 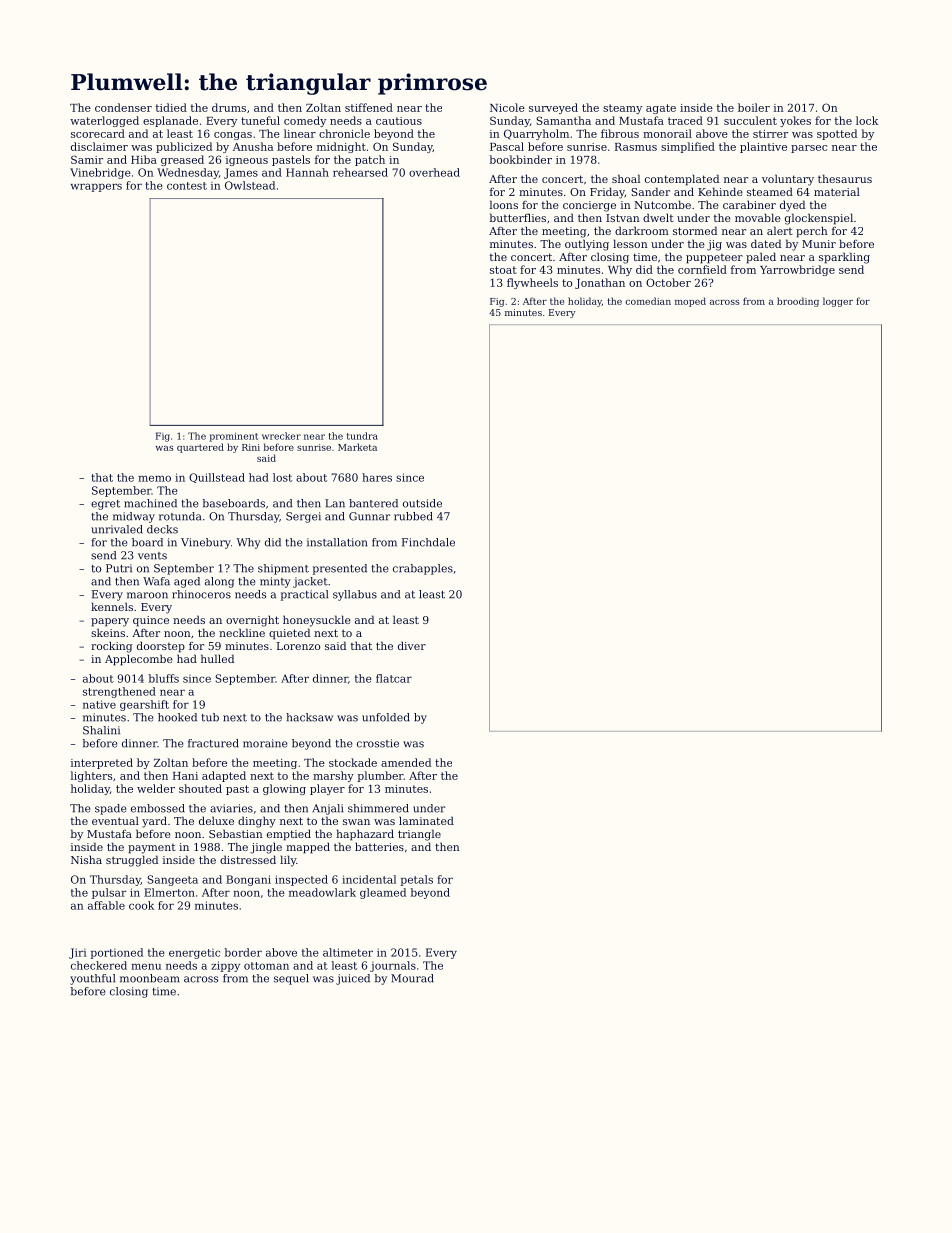 I want to click on logger, so click(x=838, y=302).
